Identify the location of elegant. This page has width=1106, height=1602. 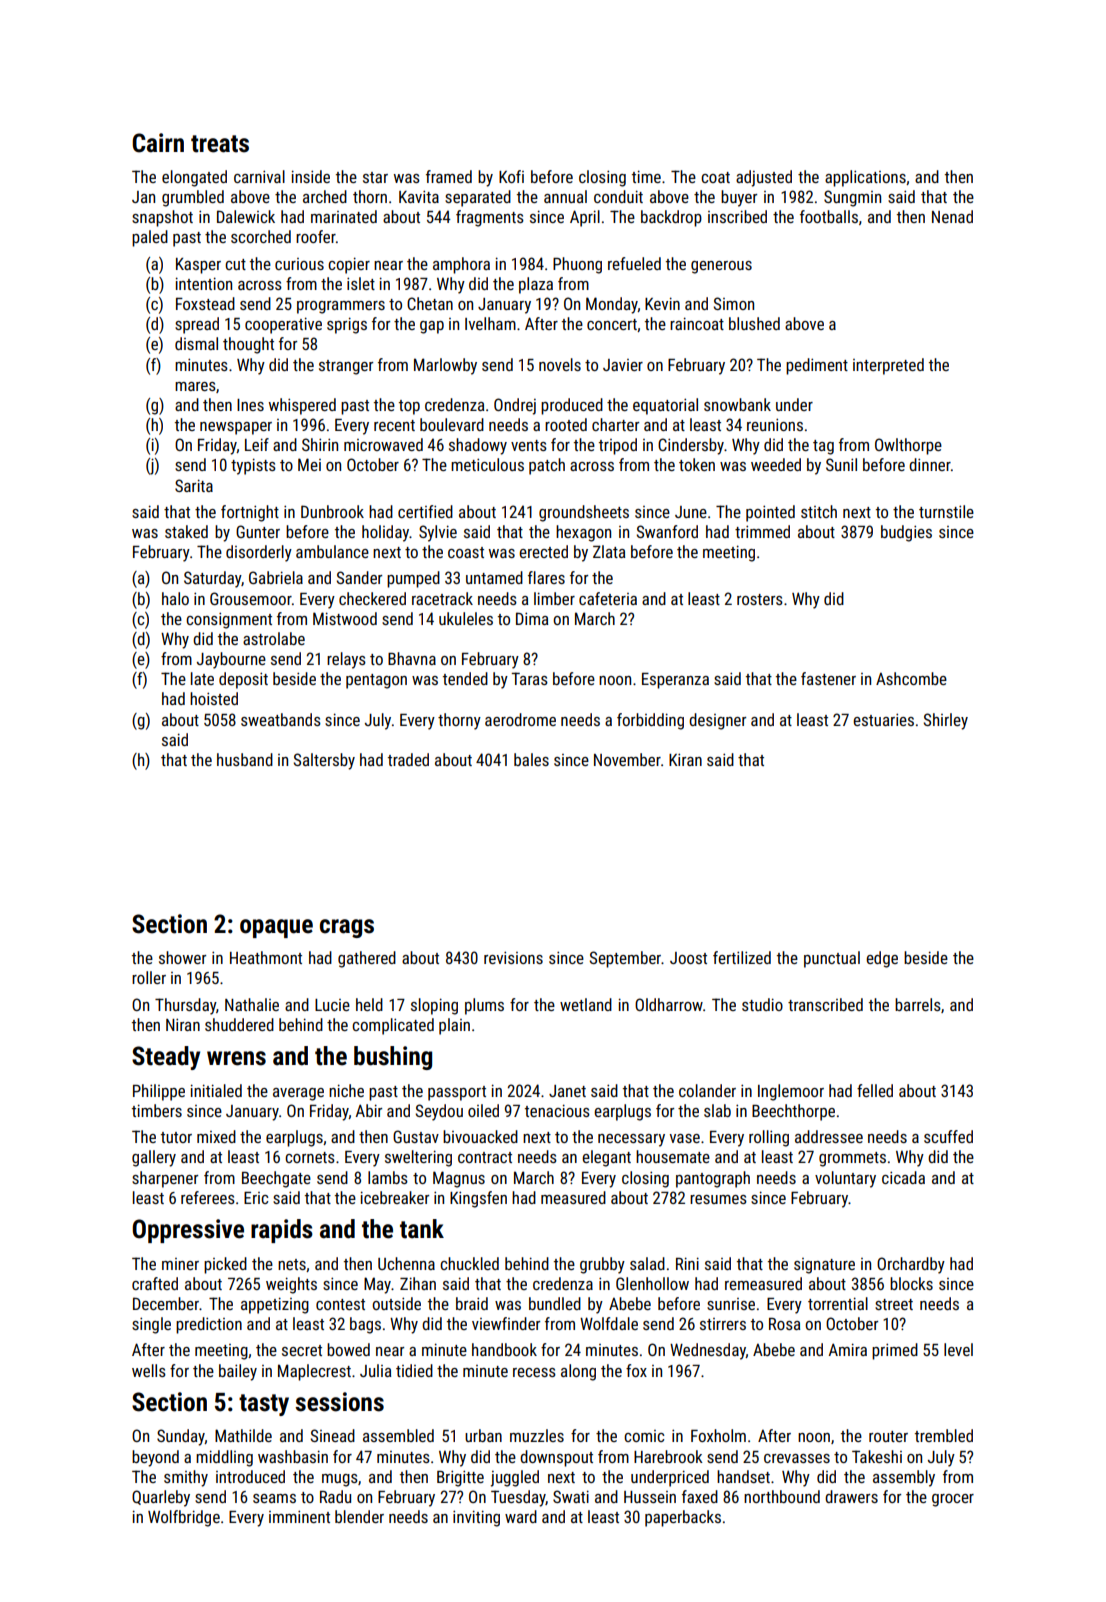
(606, 1158).
